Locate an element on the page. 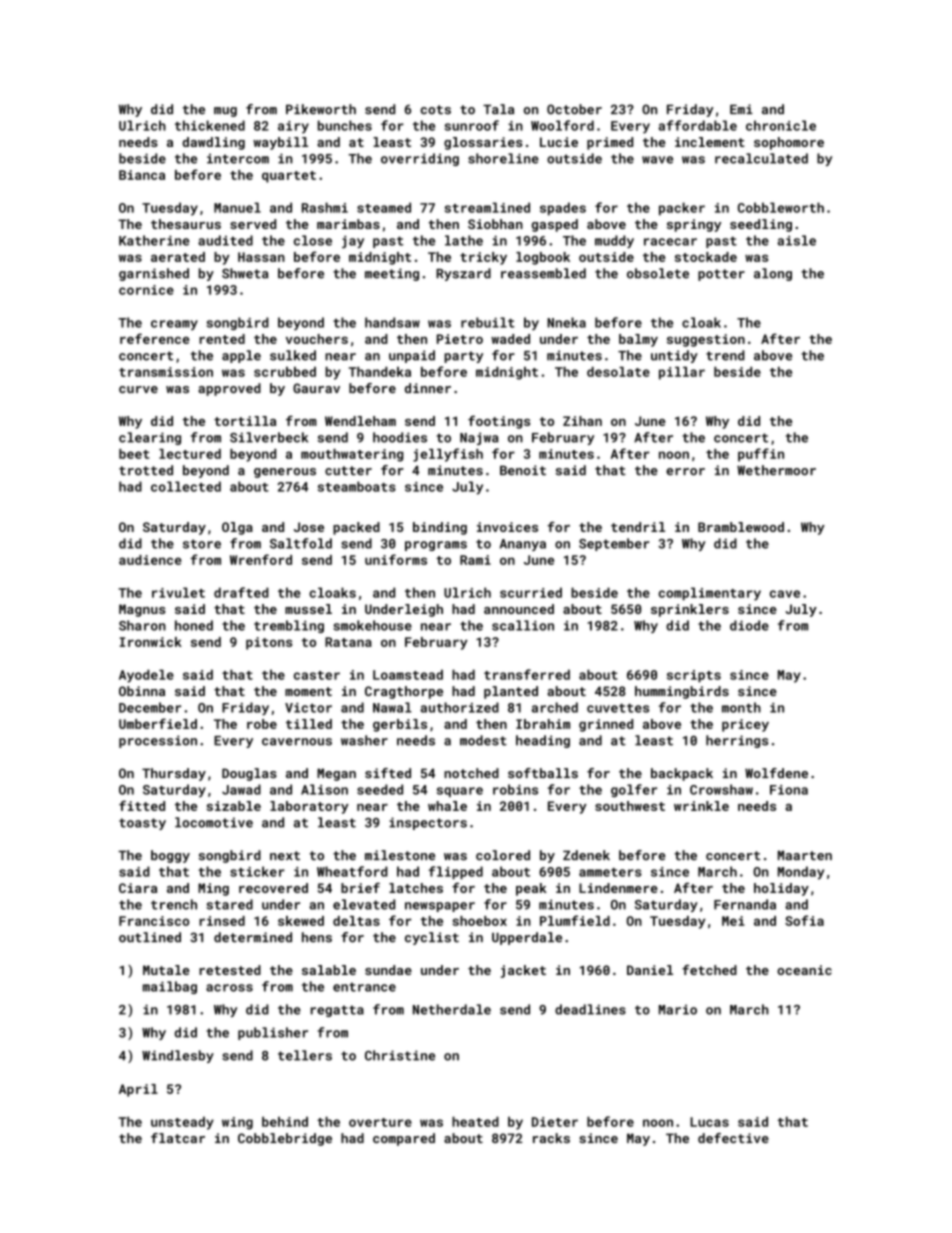  Katherine is located at coordinates (154, 240).
